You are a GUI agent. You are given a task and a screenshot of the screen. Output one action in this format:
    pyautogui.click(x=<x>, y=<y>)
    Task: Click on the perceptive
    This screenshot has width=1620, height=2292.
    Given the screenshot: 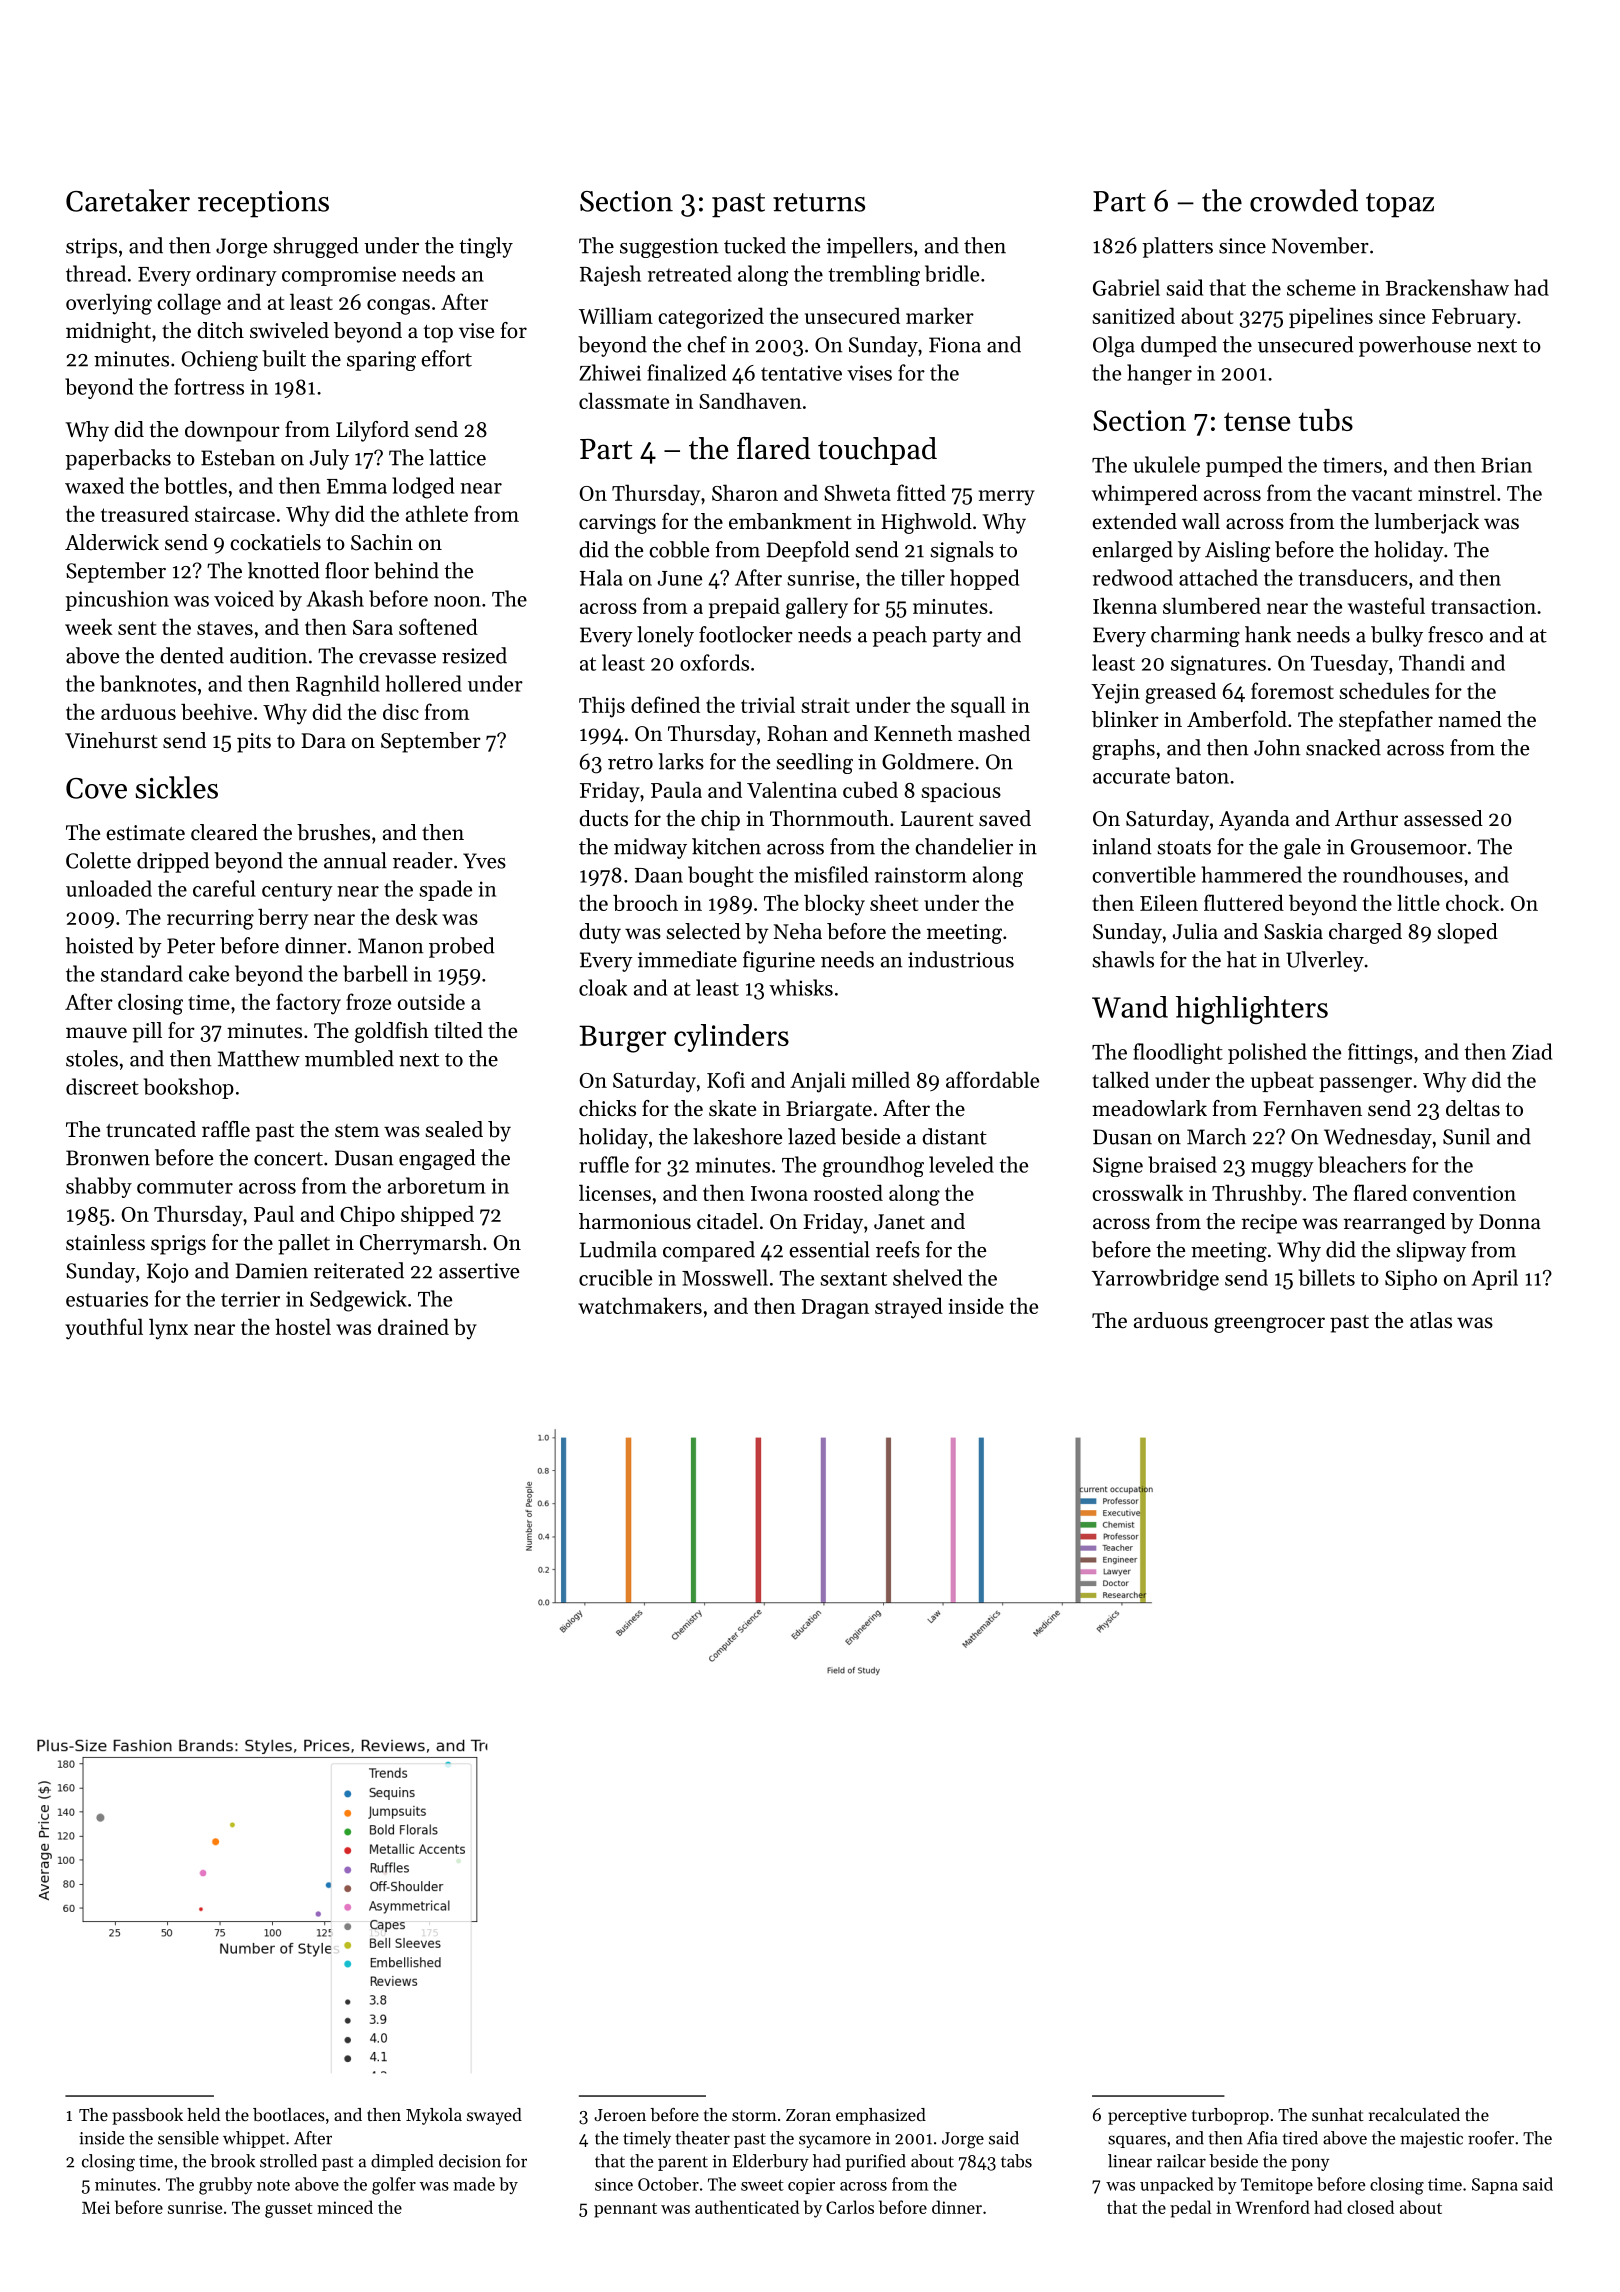 What is the action you would take?
    pyautogui.click(x=1147, y=2117)
